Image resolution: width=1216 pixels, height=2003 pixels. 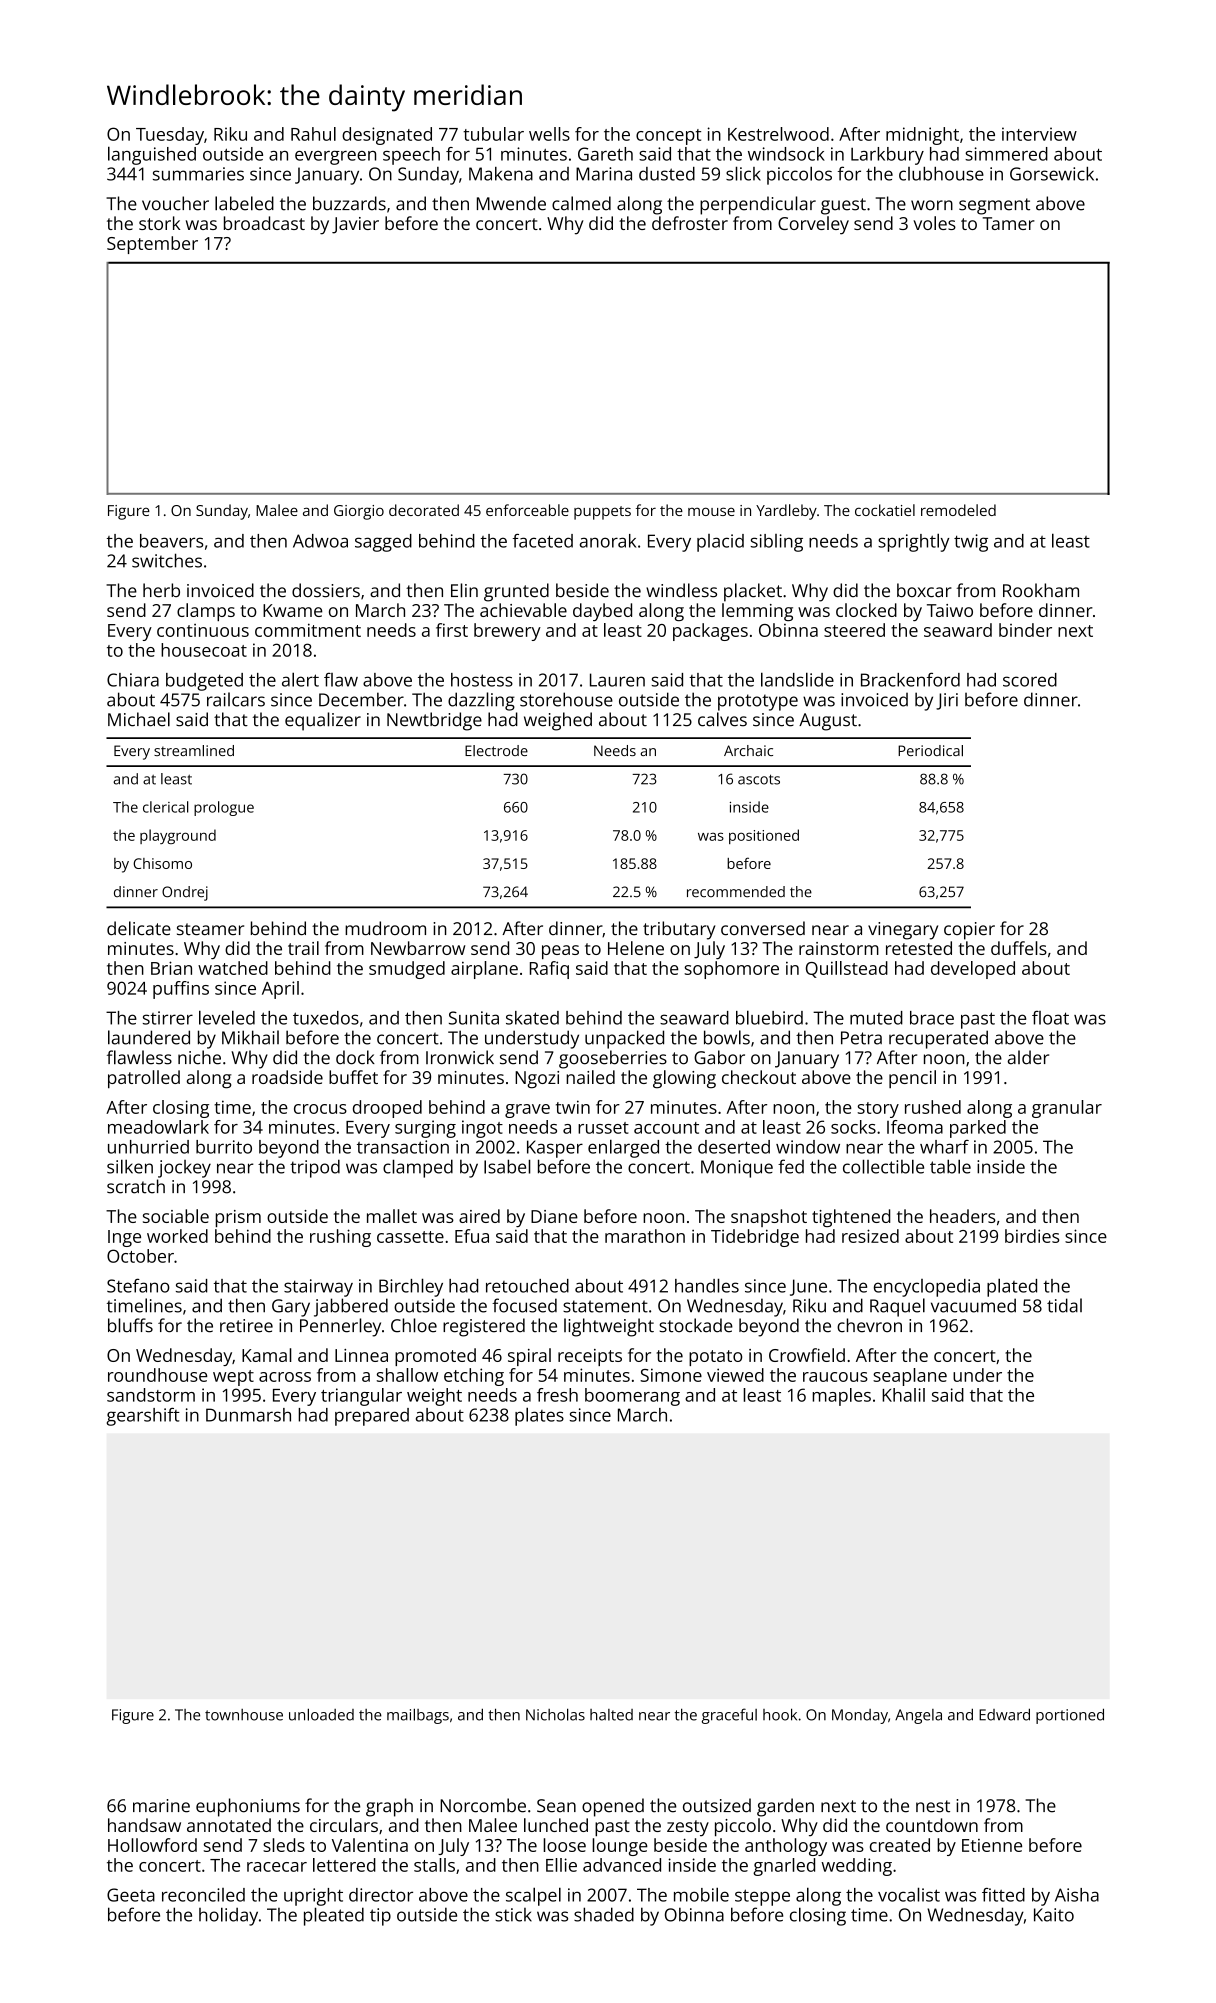 I want to click on tuxedos, so click(x=326, y=1018).
